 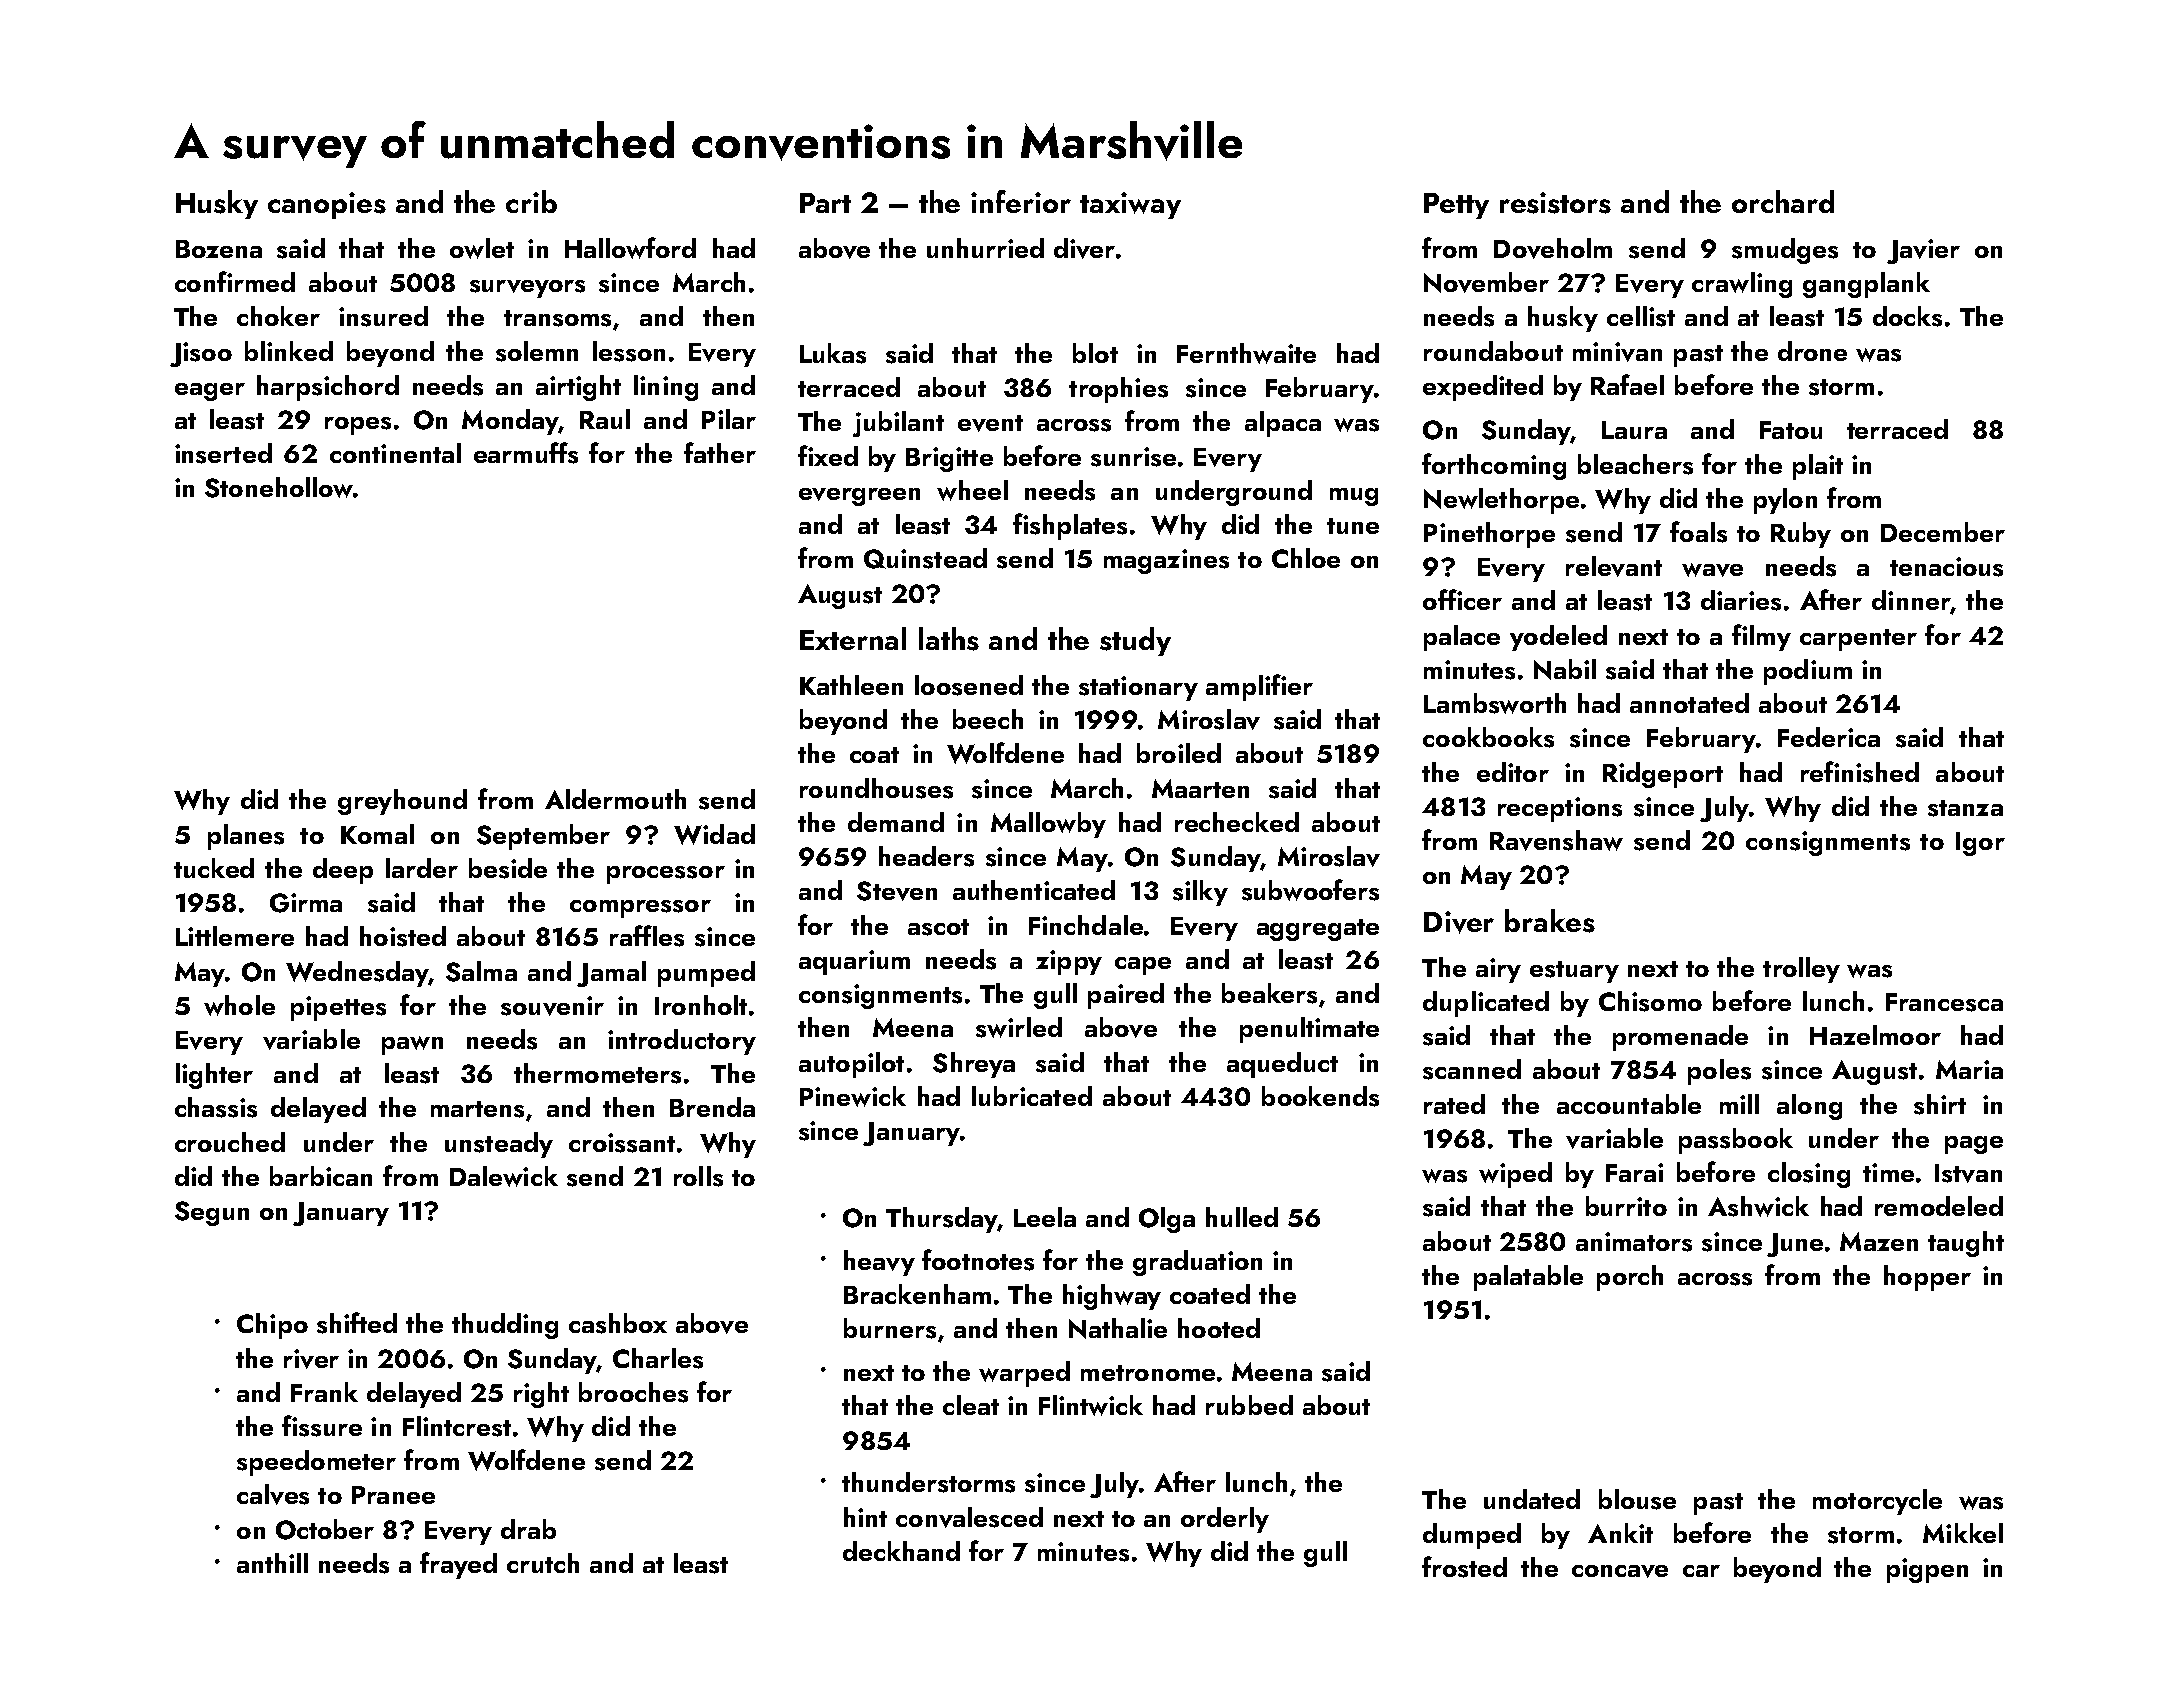 I want to click on hoisted, so click(x=403, y=936).
